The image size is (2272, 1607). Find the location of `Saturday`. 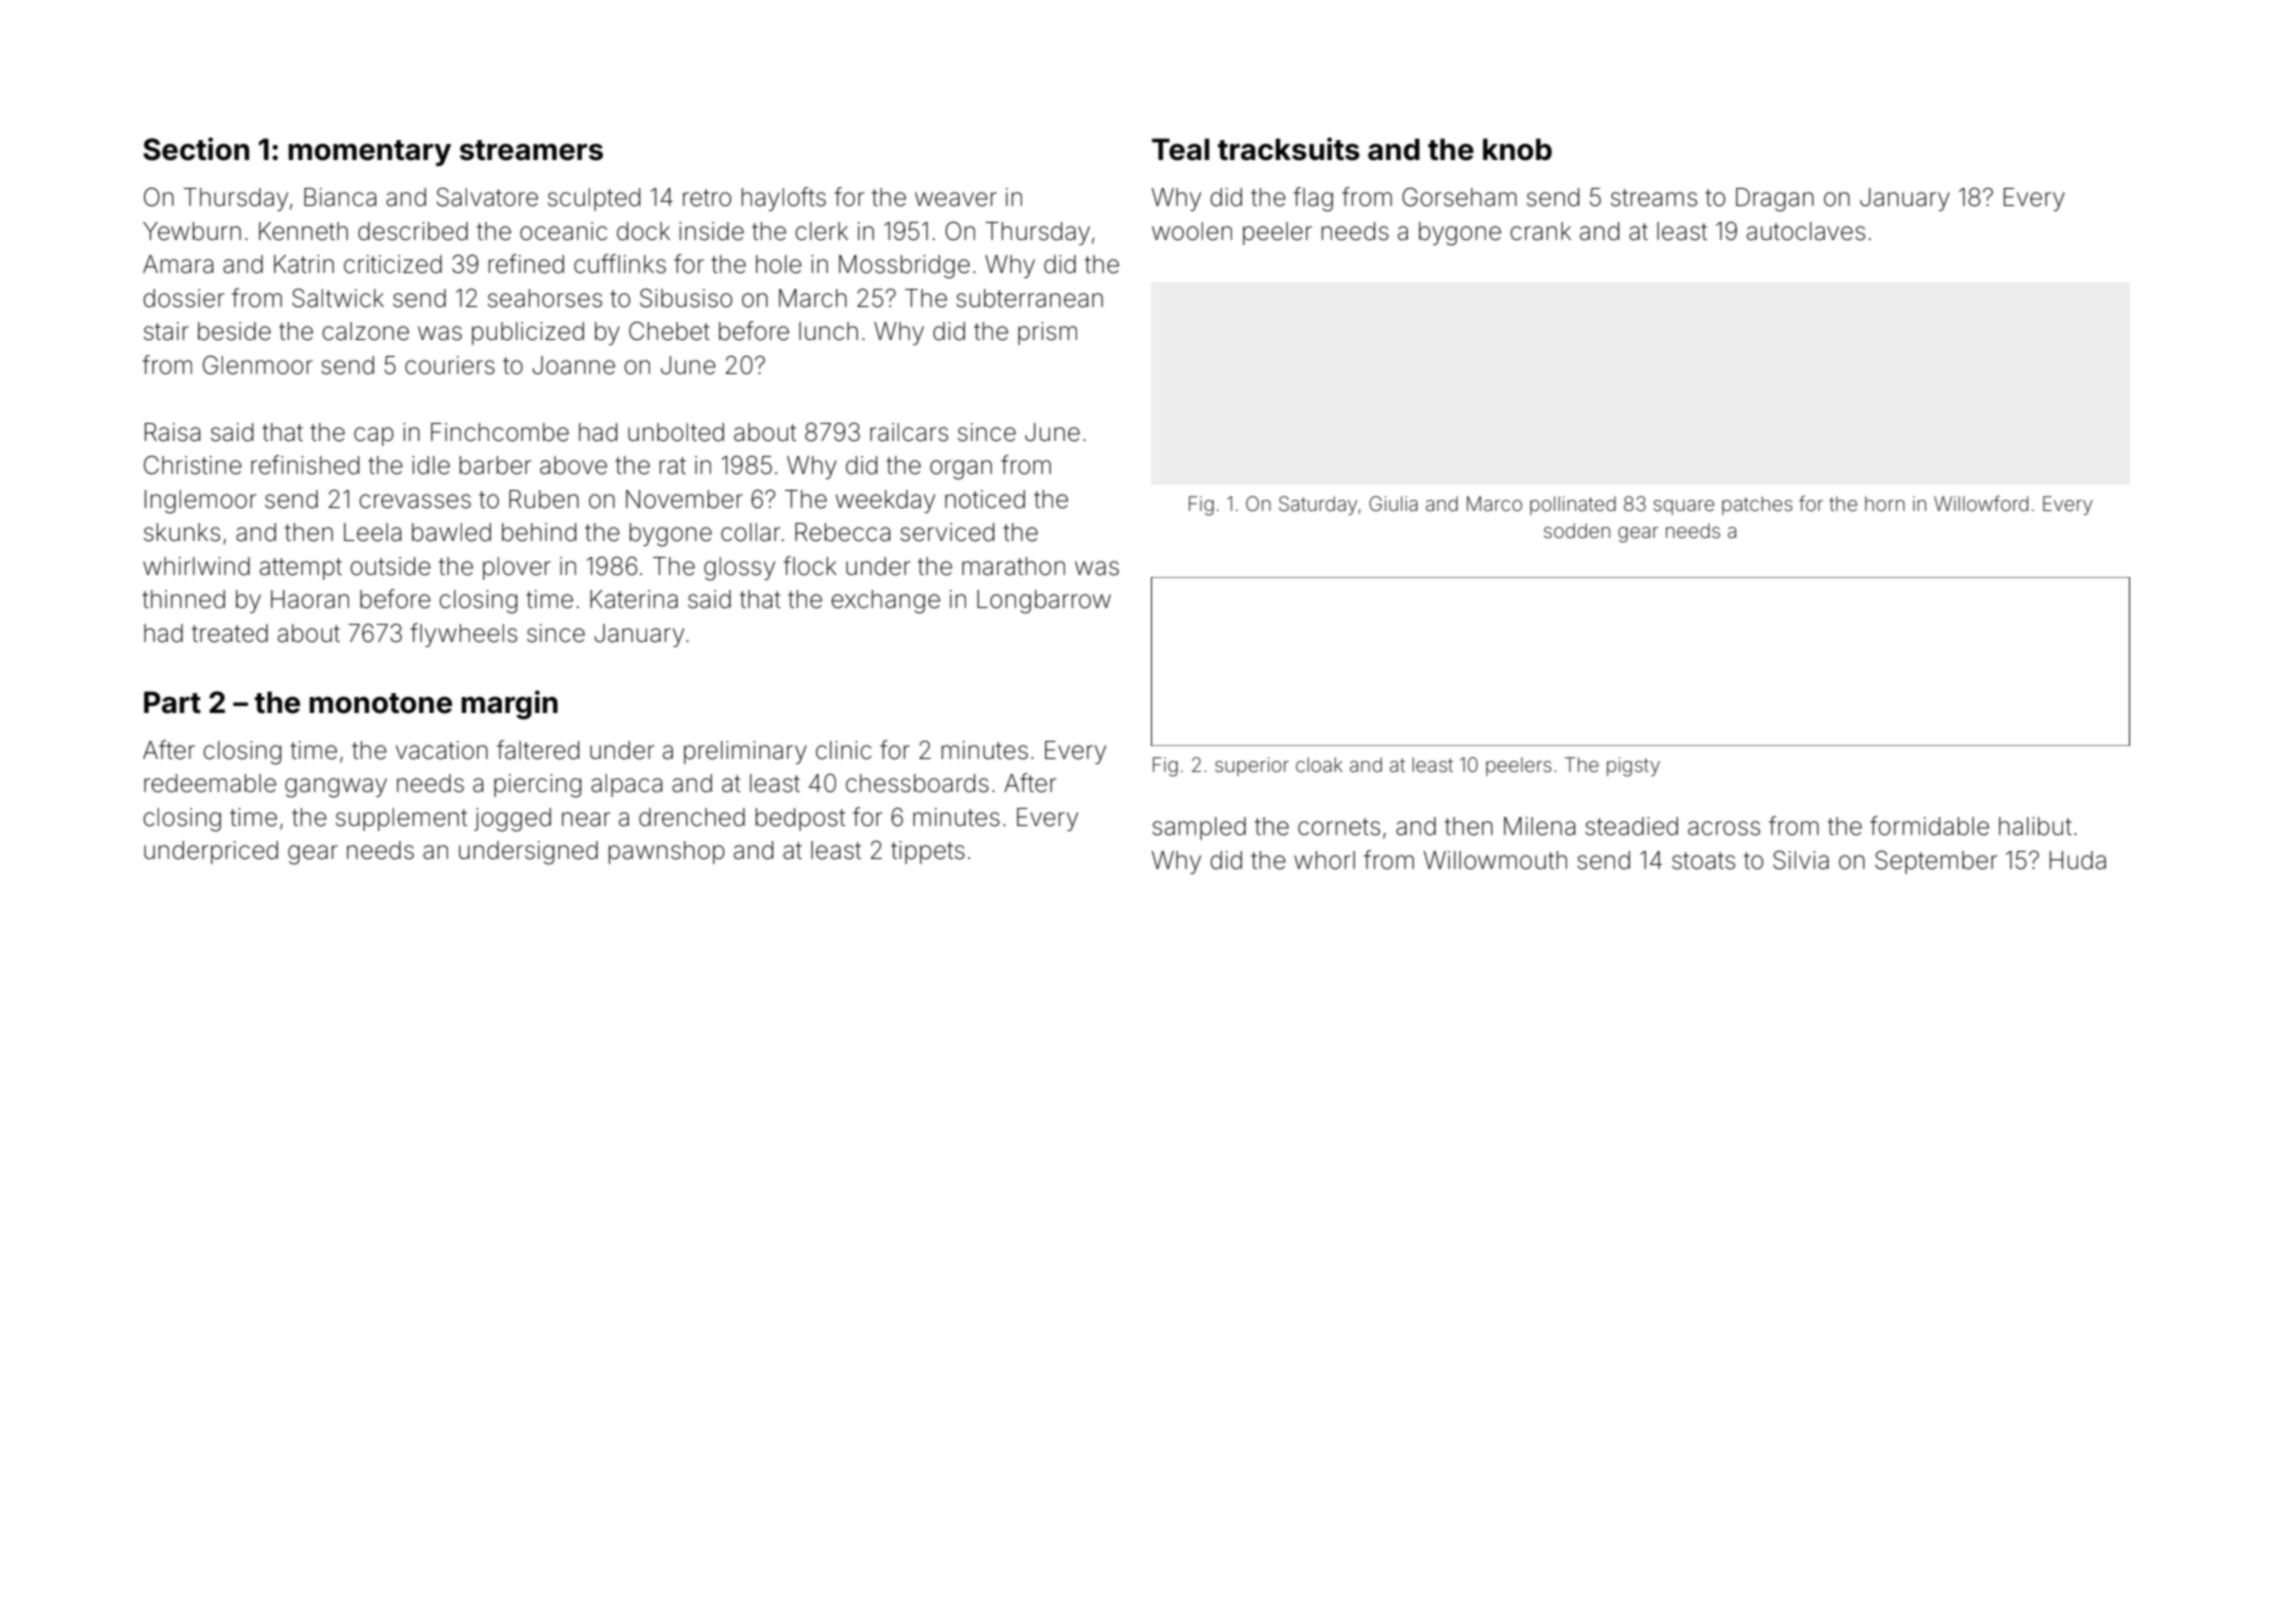

Saturday is located at coordinates (1318, 505).
